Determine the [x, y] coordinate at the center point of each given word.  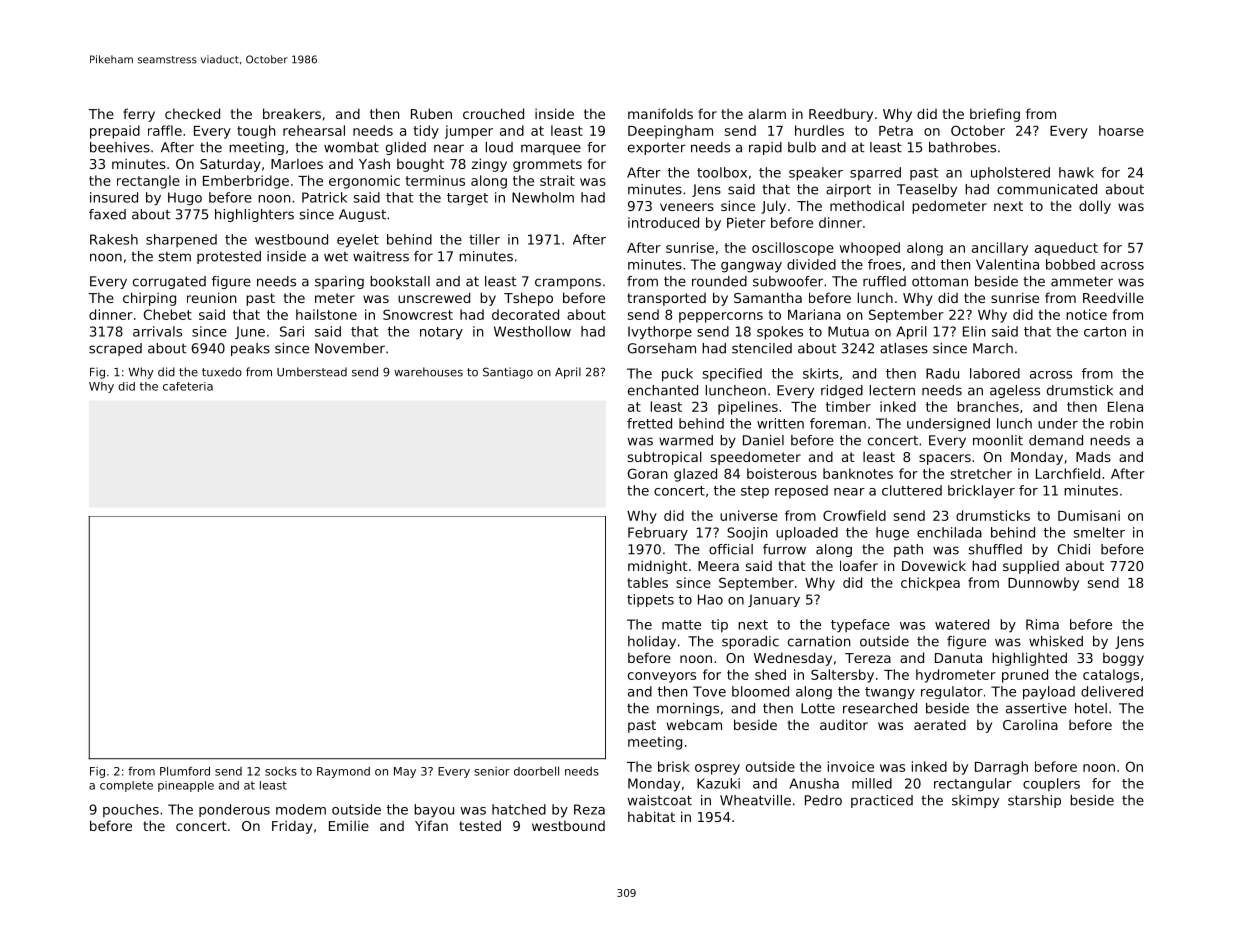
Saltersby [842, 676]
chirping [149, 299]
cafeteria [188, 386]
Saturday [230, 165]
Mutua [848, 331]
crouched [493, 113]
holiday [652, 642]
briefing [995, 115]
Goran [647, 473]
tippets [650, 600]
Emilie [349, 825]
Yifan [431, 825]
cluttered [912, 490]
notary [441, 333]
